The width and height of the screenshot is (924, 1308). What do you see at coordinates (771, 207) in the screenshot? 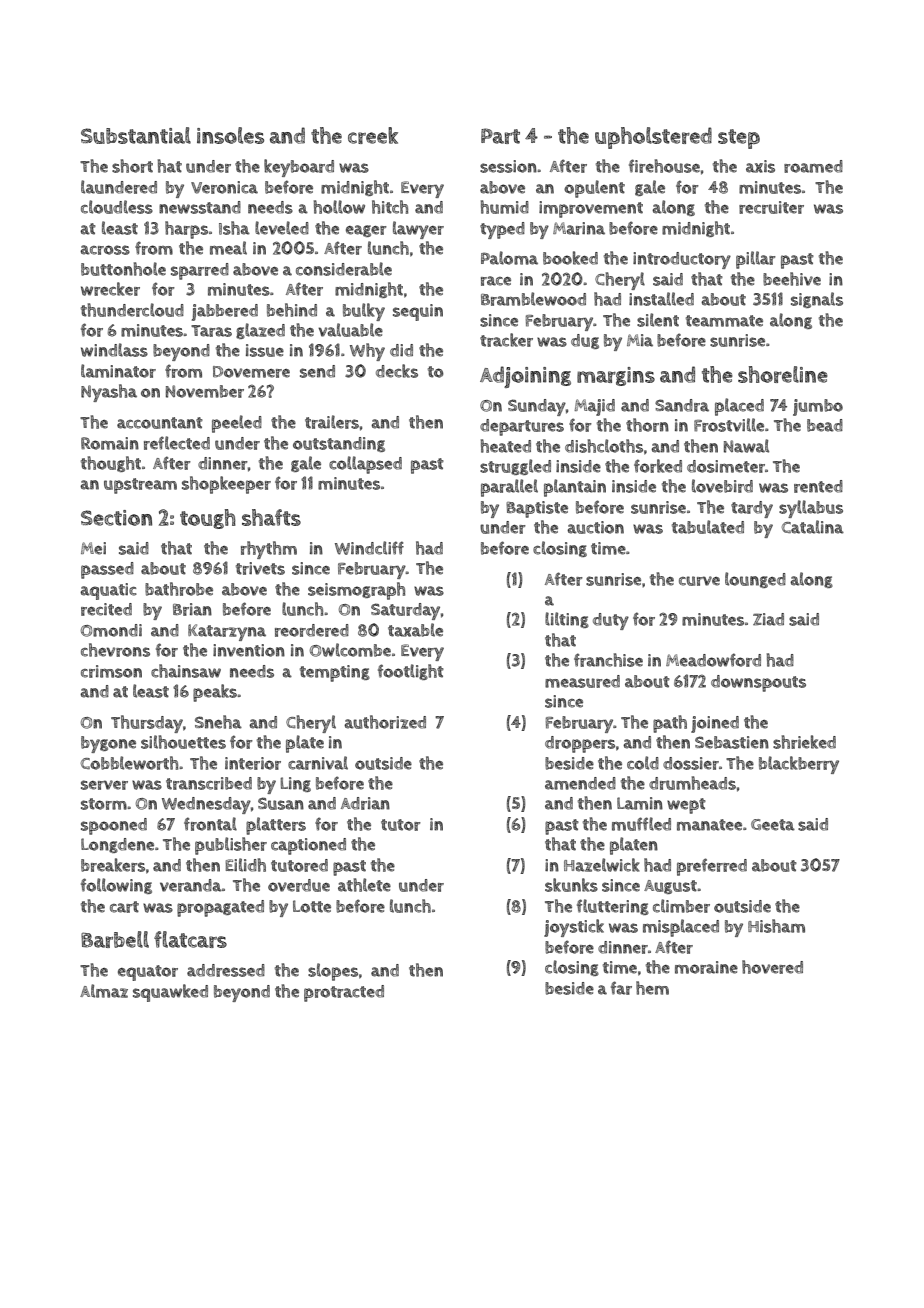
I see `recruiter` at bounding box center [771, 207].
